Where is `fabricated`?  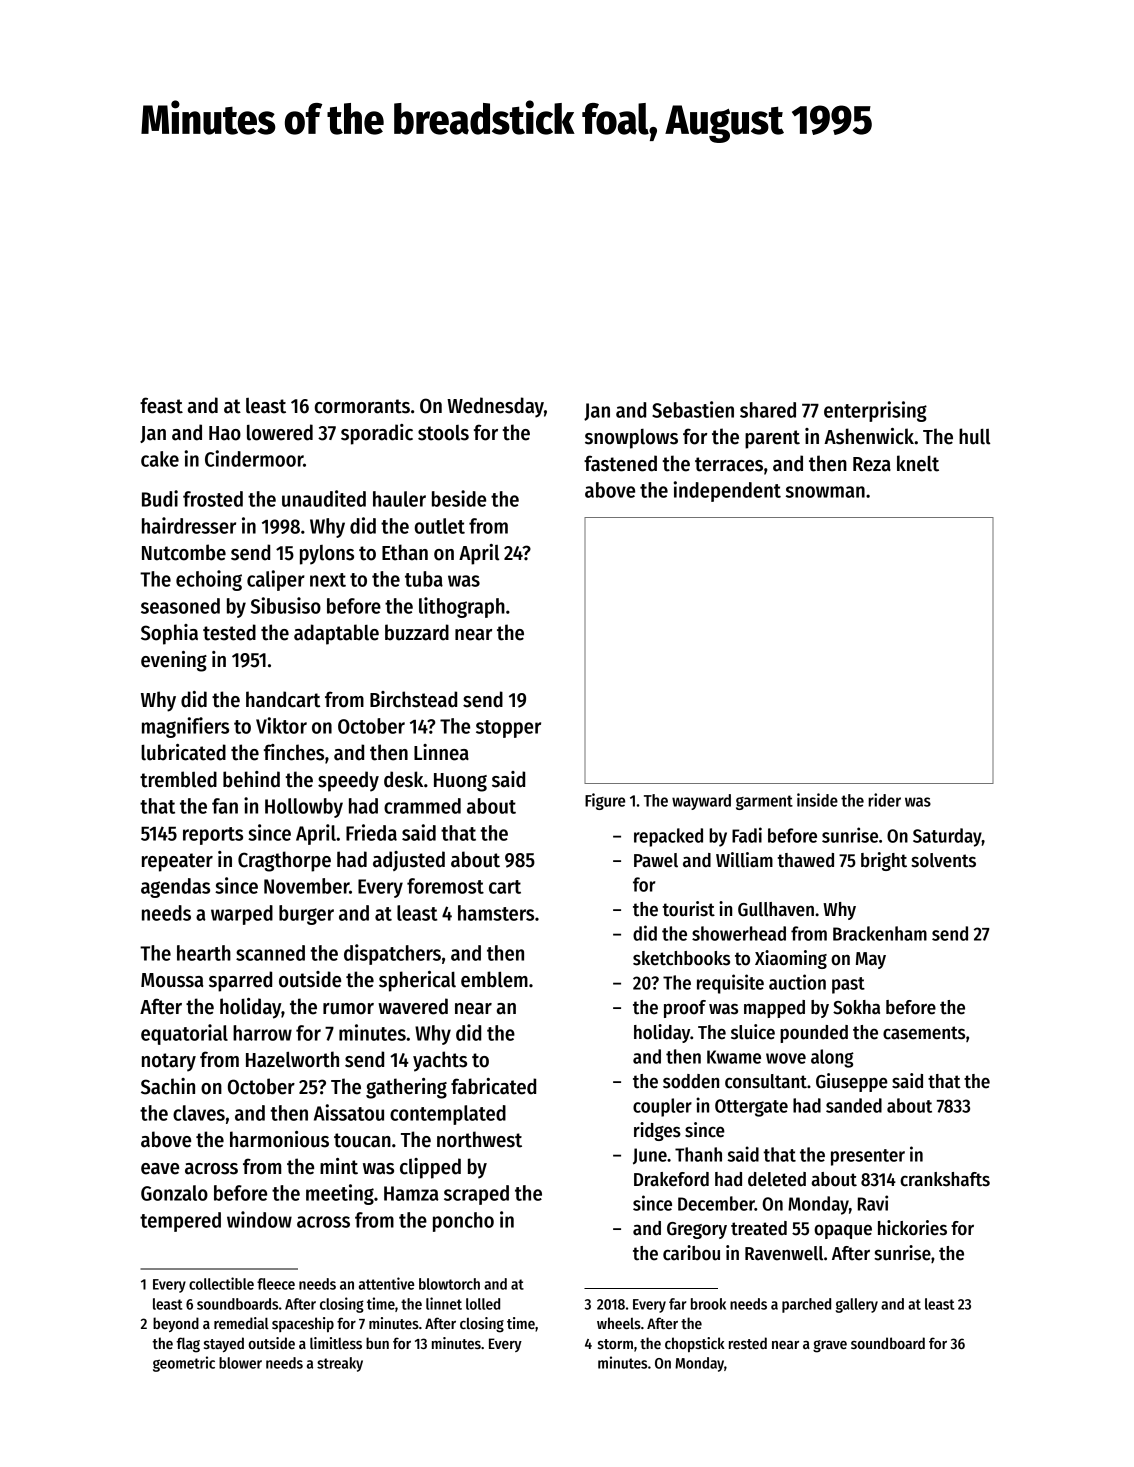
fabricated is located at coordinates (493, 1086).
